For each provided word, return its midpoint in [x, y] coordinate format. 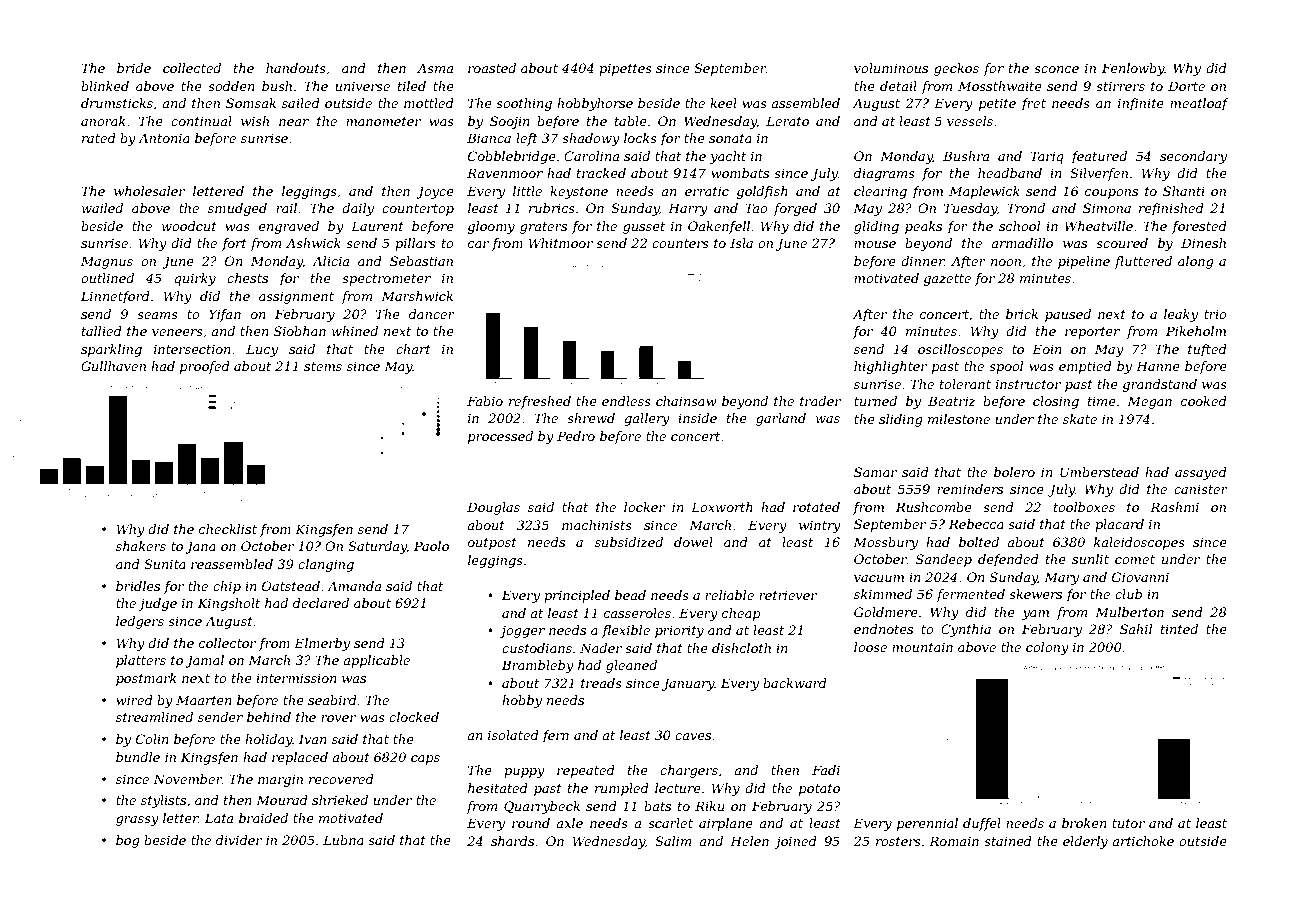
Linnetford [115, 297]
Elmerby [322, 644]
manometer [383, 121]
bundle [138, 757]
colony [1047, 648]
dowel [693, 542]
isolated [513, 735]
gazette [947, 280]
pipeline [1084, 262]
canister [1201, 489]
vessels [970, 121]
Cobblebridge [512, 157]
